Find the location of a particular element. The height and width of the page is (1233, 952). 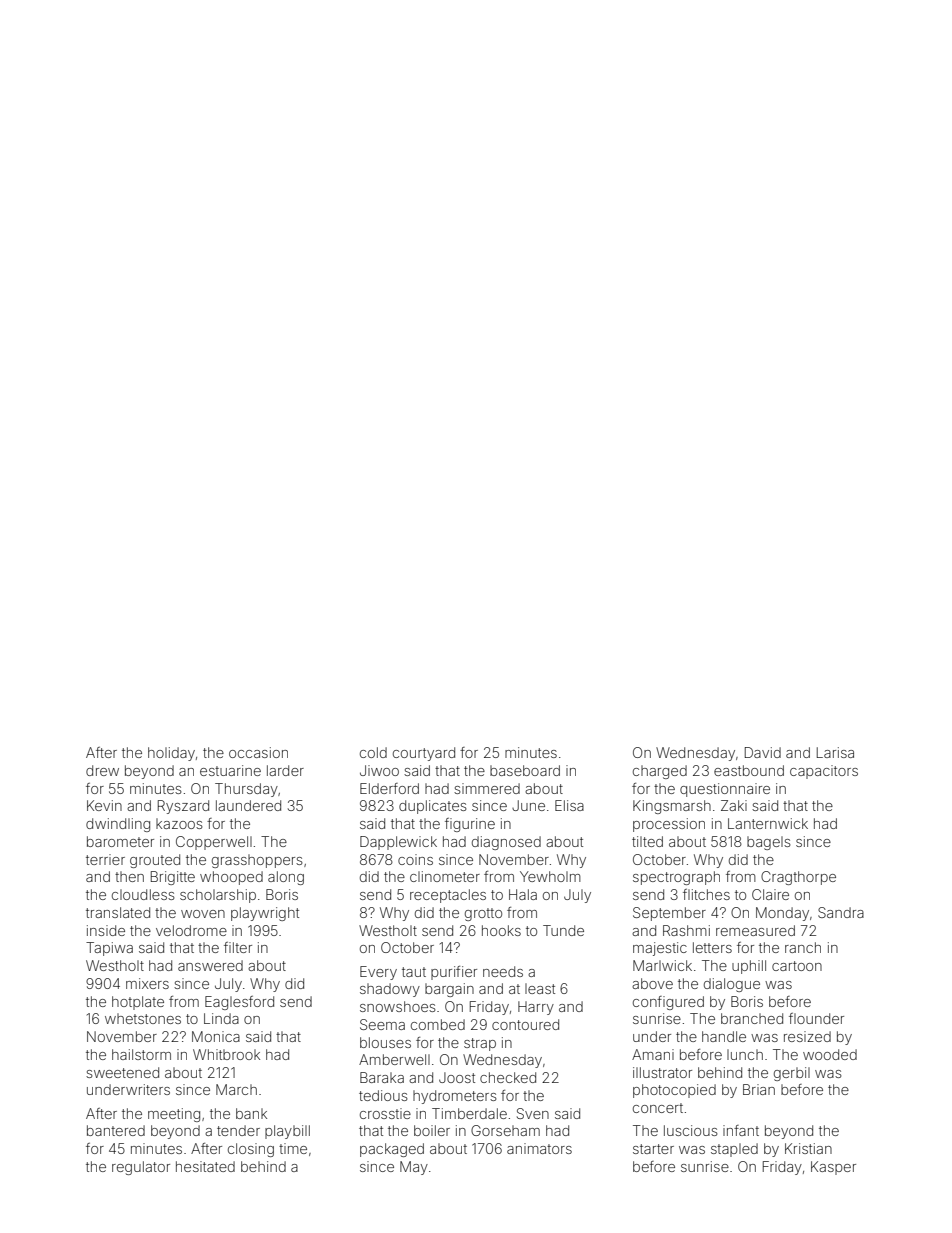

grotto is located at coordinates (483, 914).
